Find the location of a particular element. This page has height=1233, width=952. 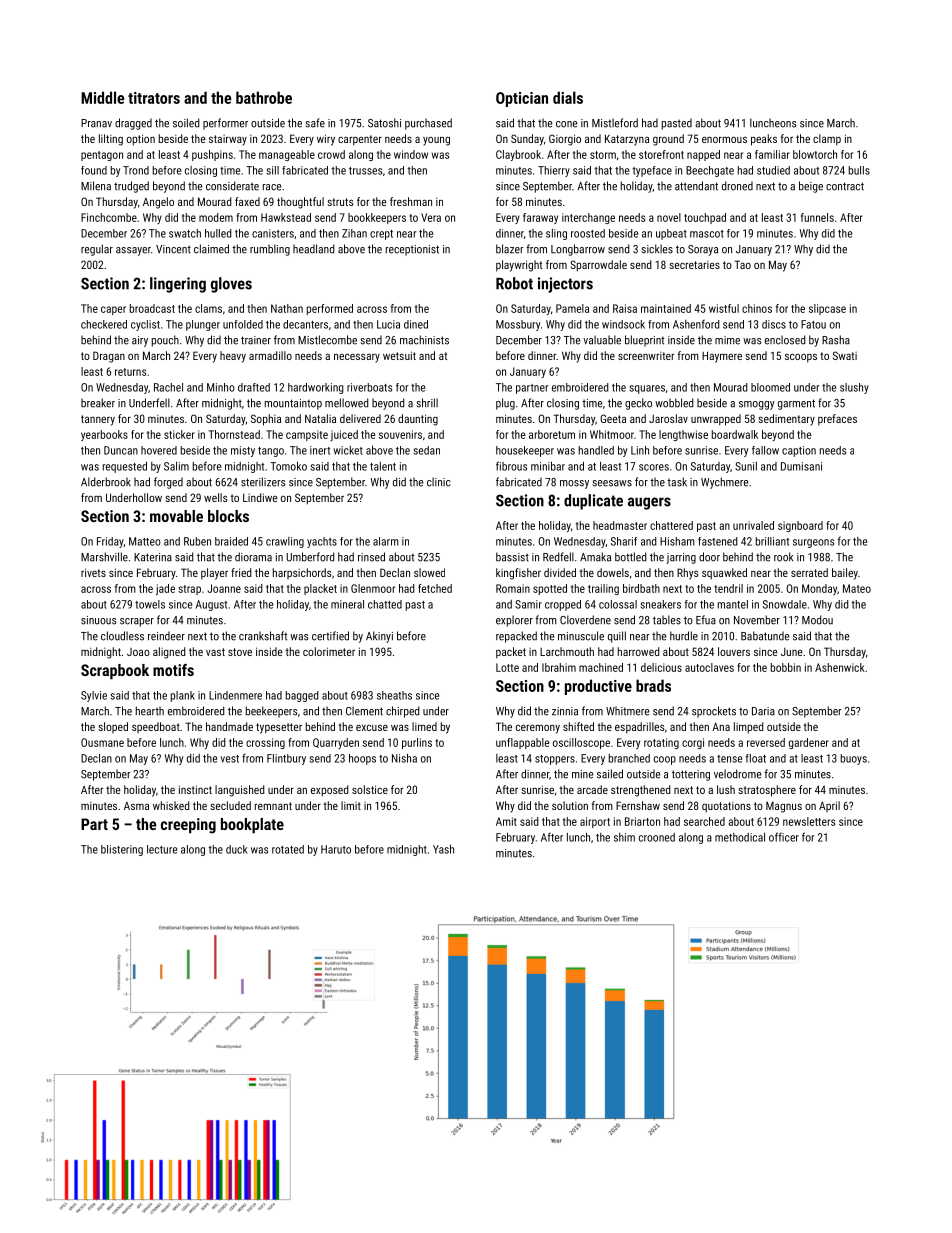

lingering is located at coordinates (178, 285).
